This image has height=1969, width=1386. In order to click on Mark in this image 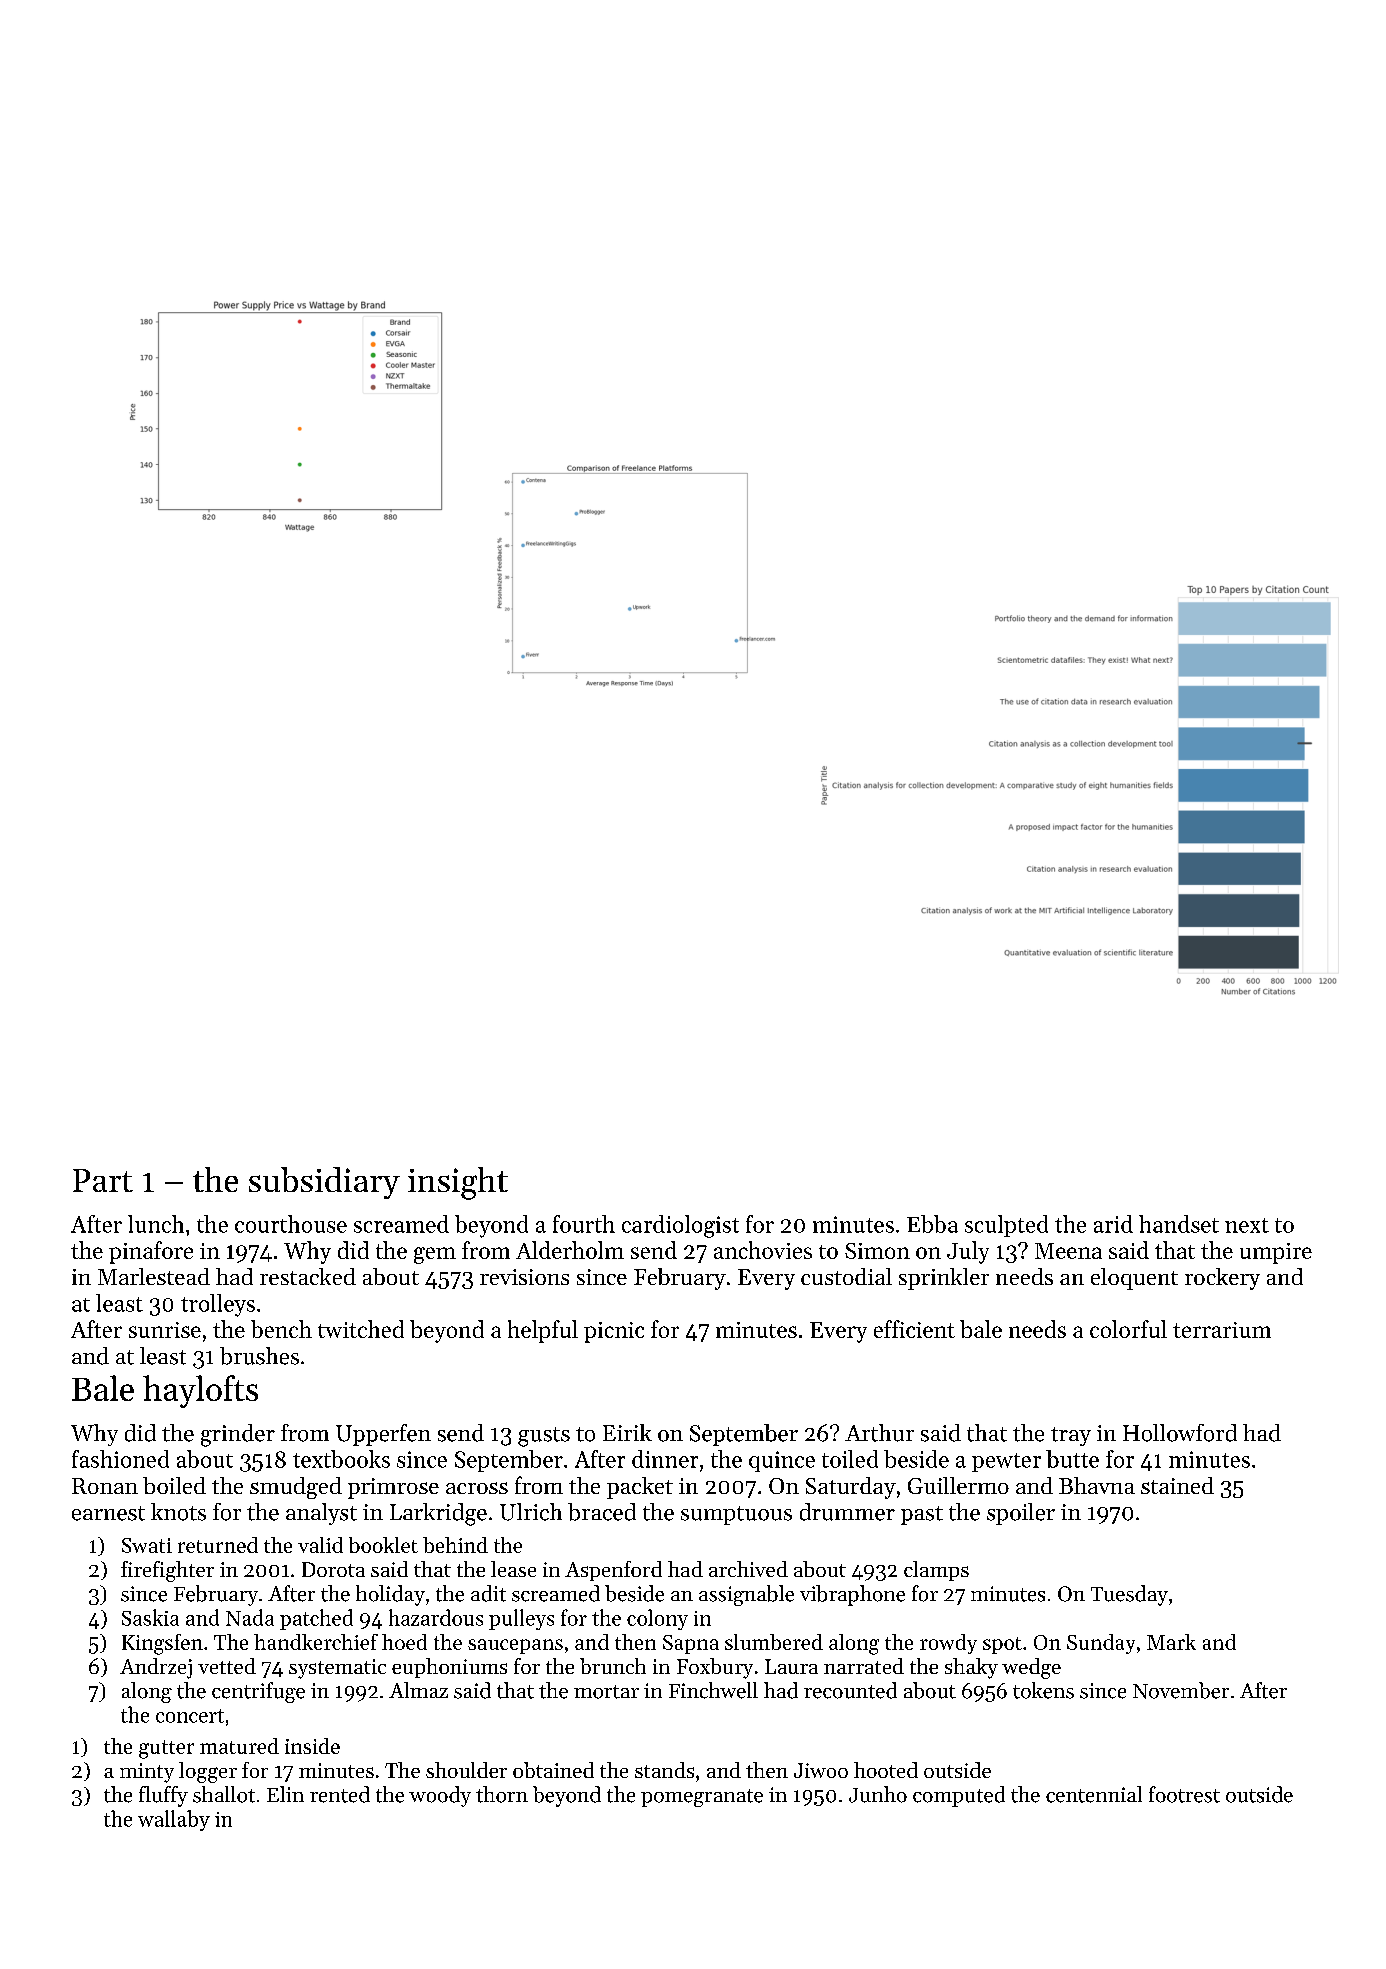, I will do `click(1171, 1642)`.
